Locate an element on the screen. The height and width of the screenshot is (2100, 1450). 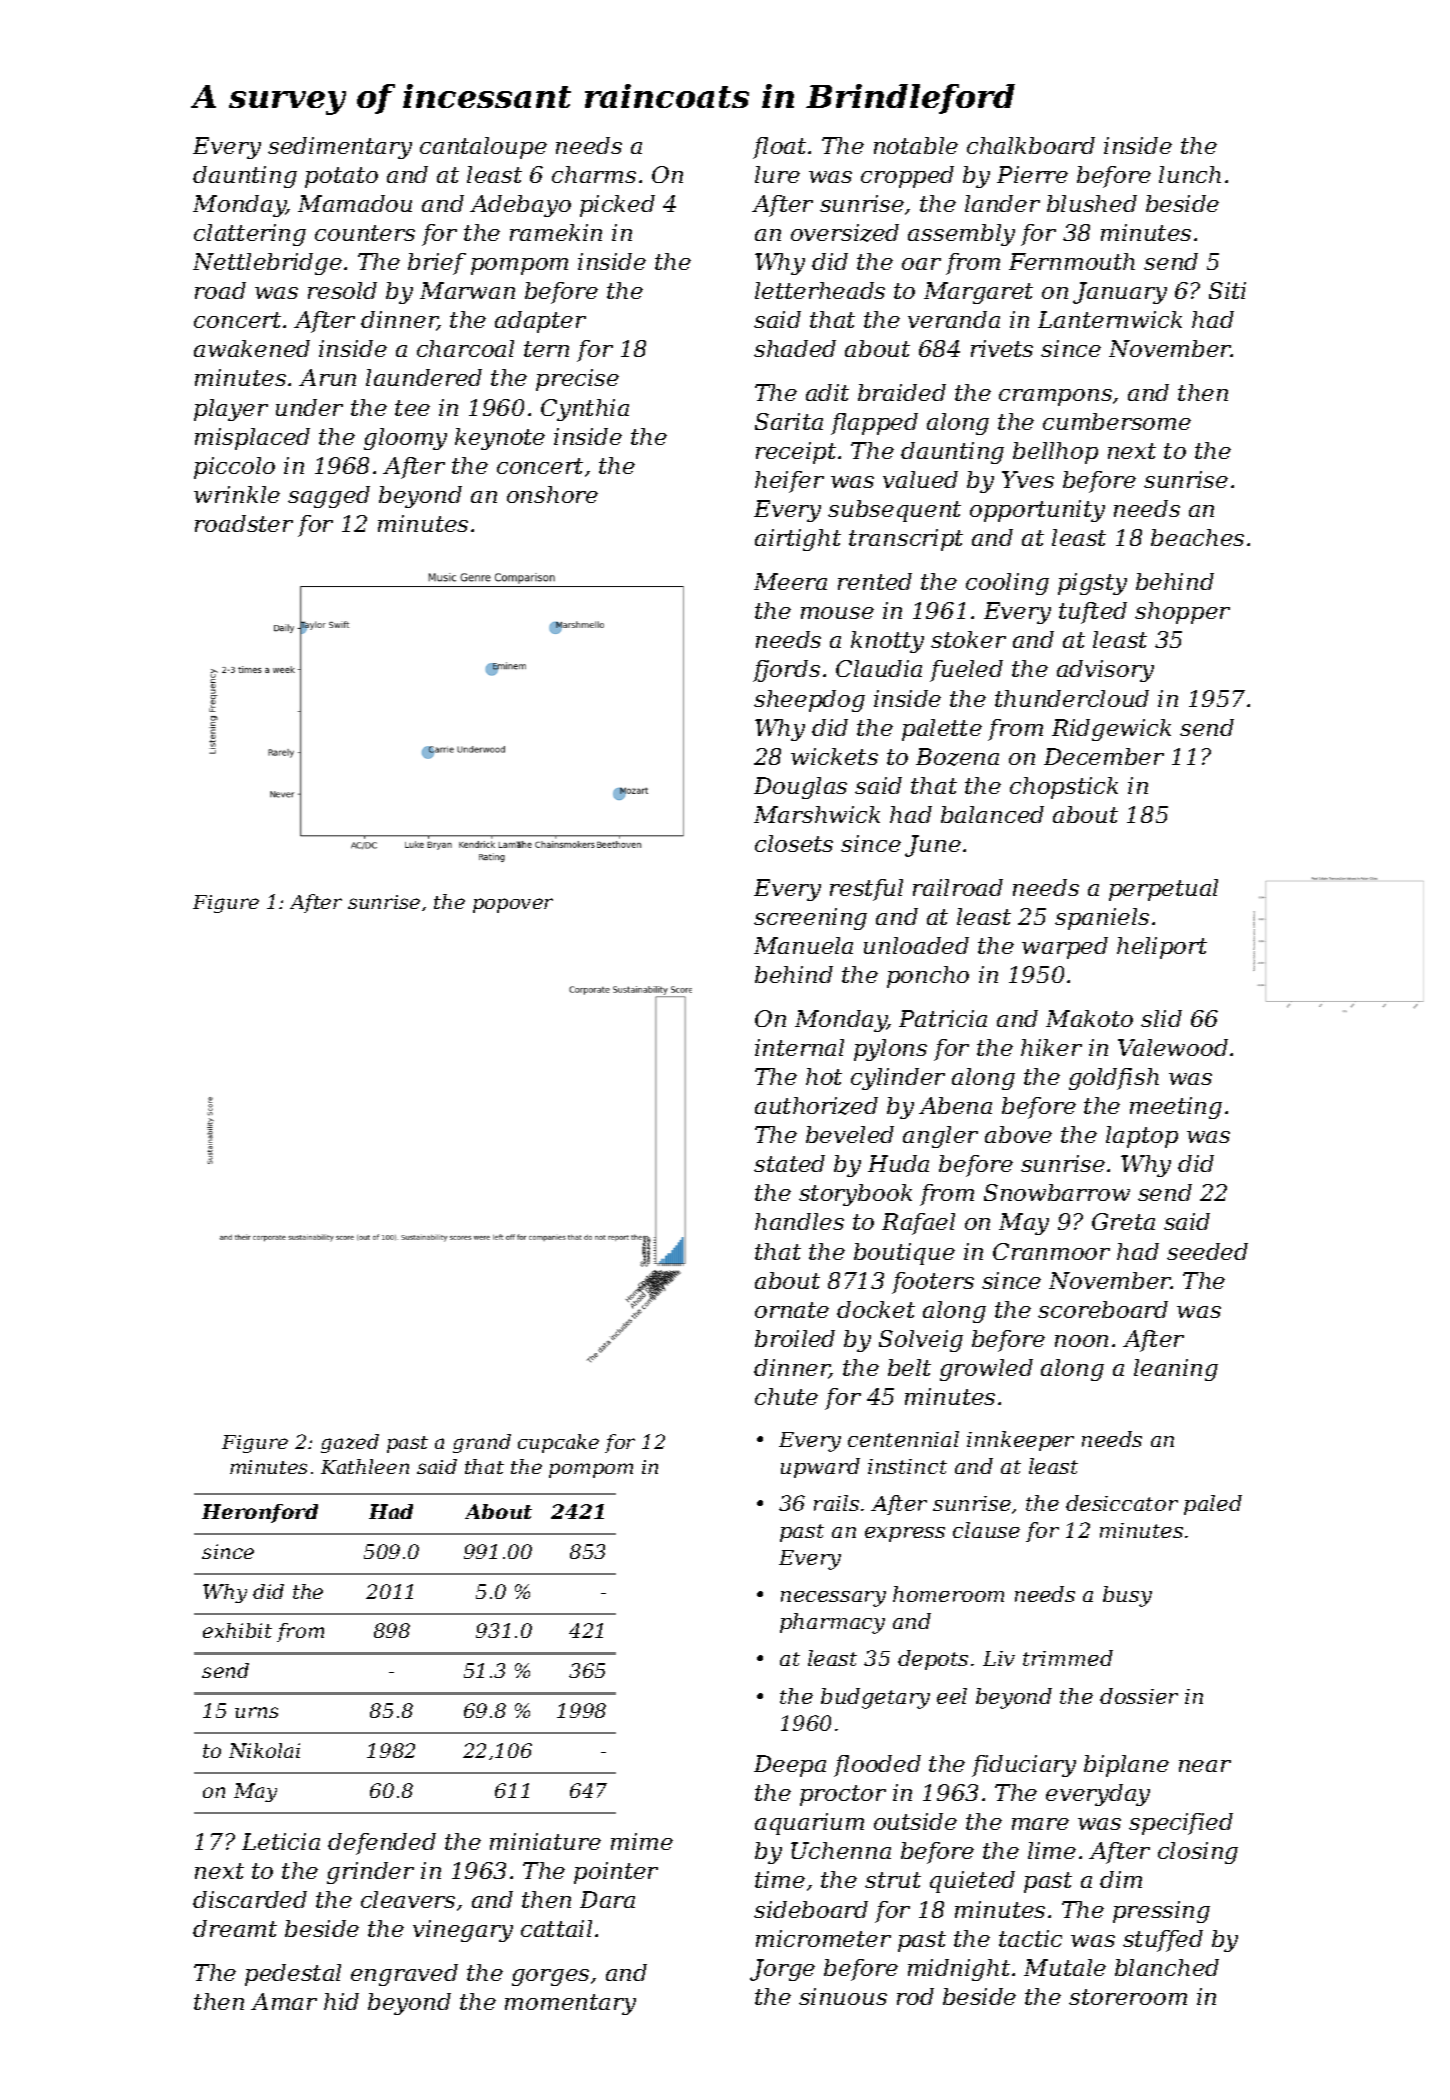
eel is located at coordinates (952, 1696).
